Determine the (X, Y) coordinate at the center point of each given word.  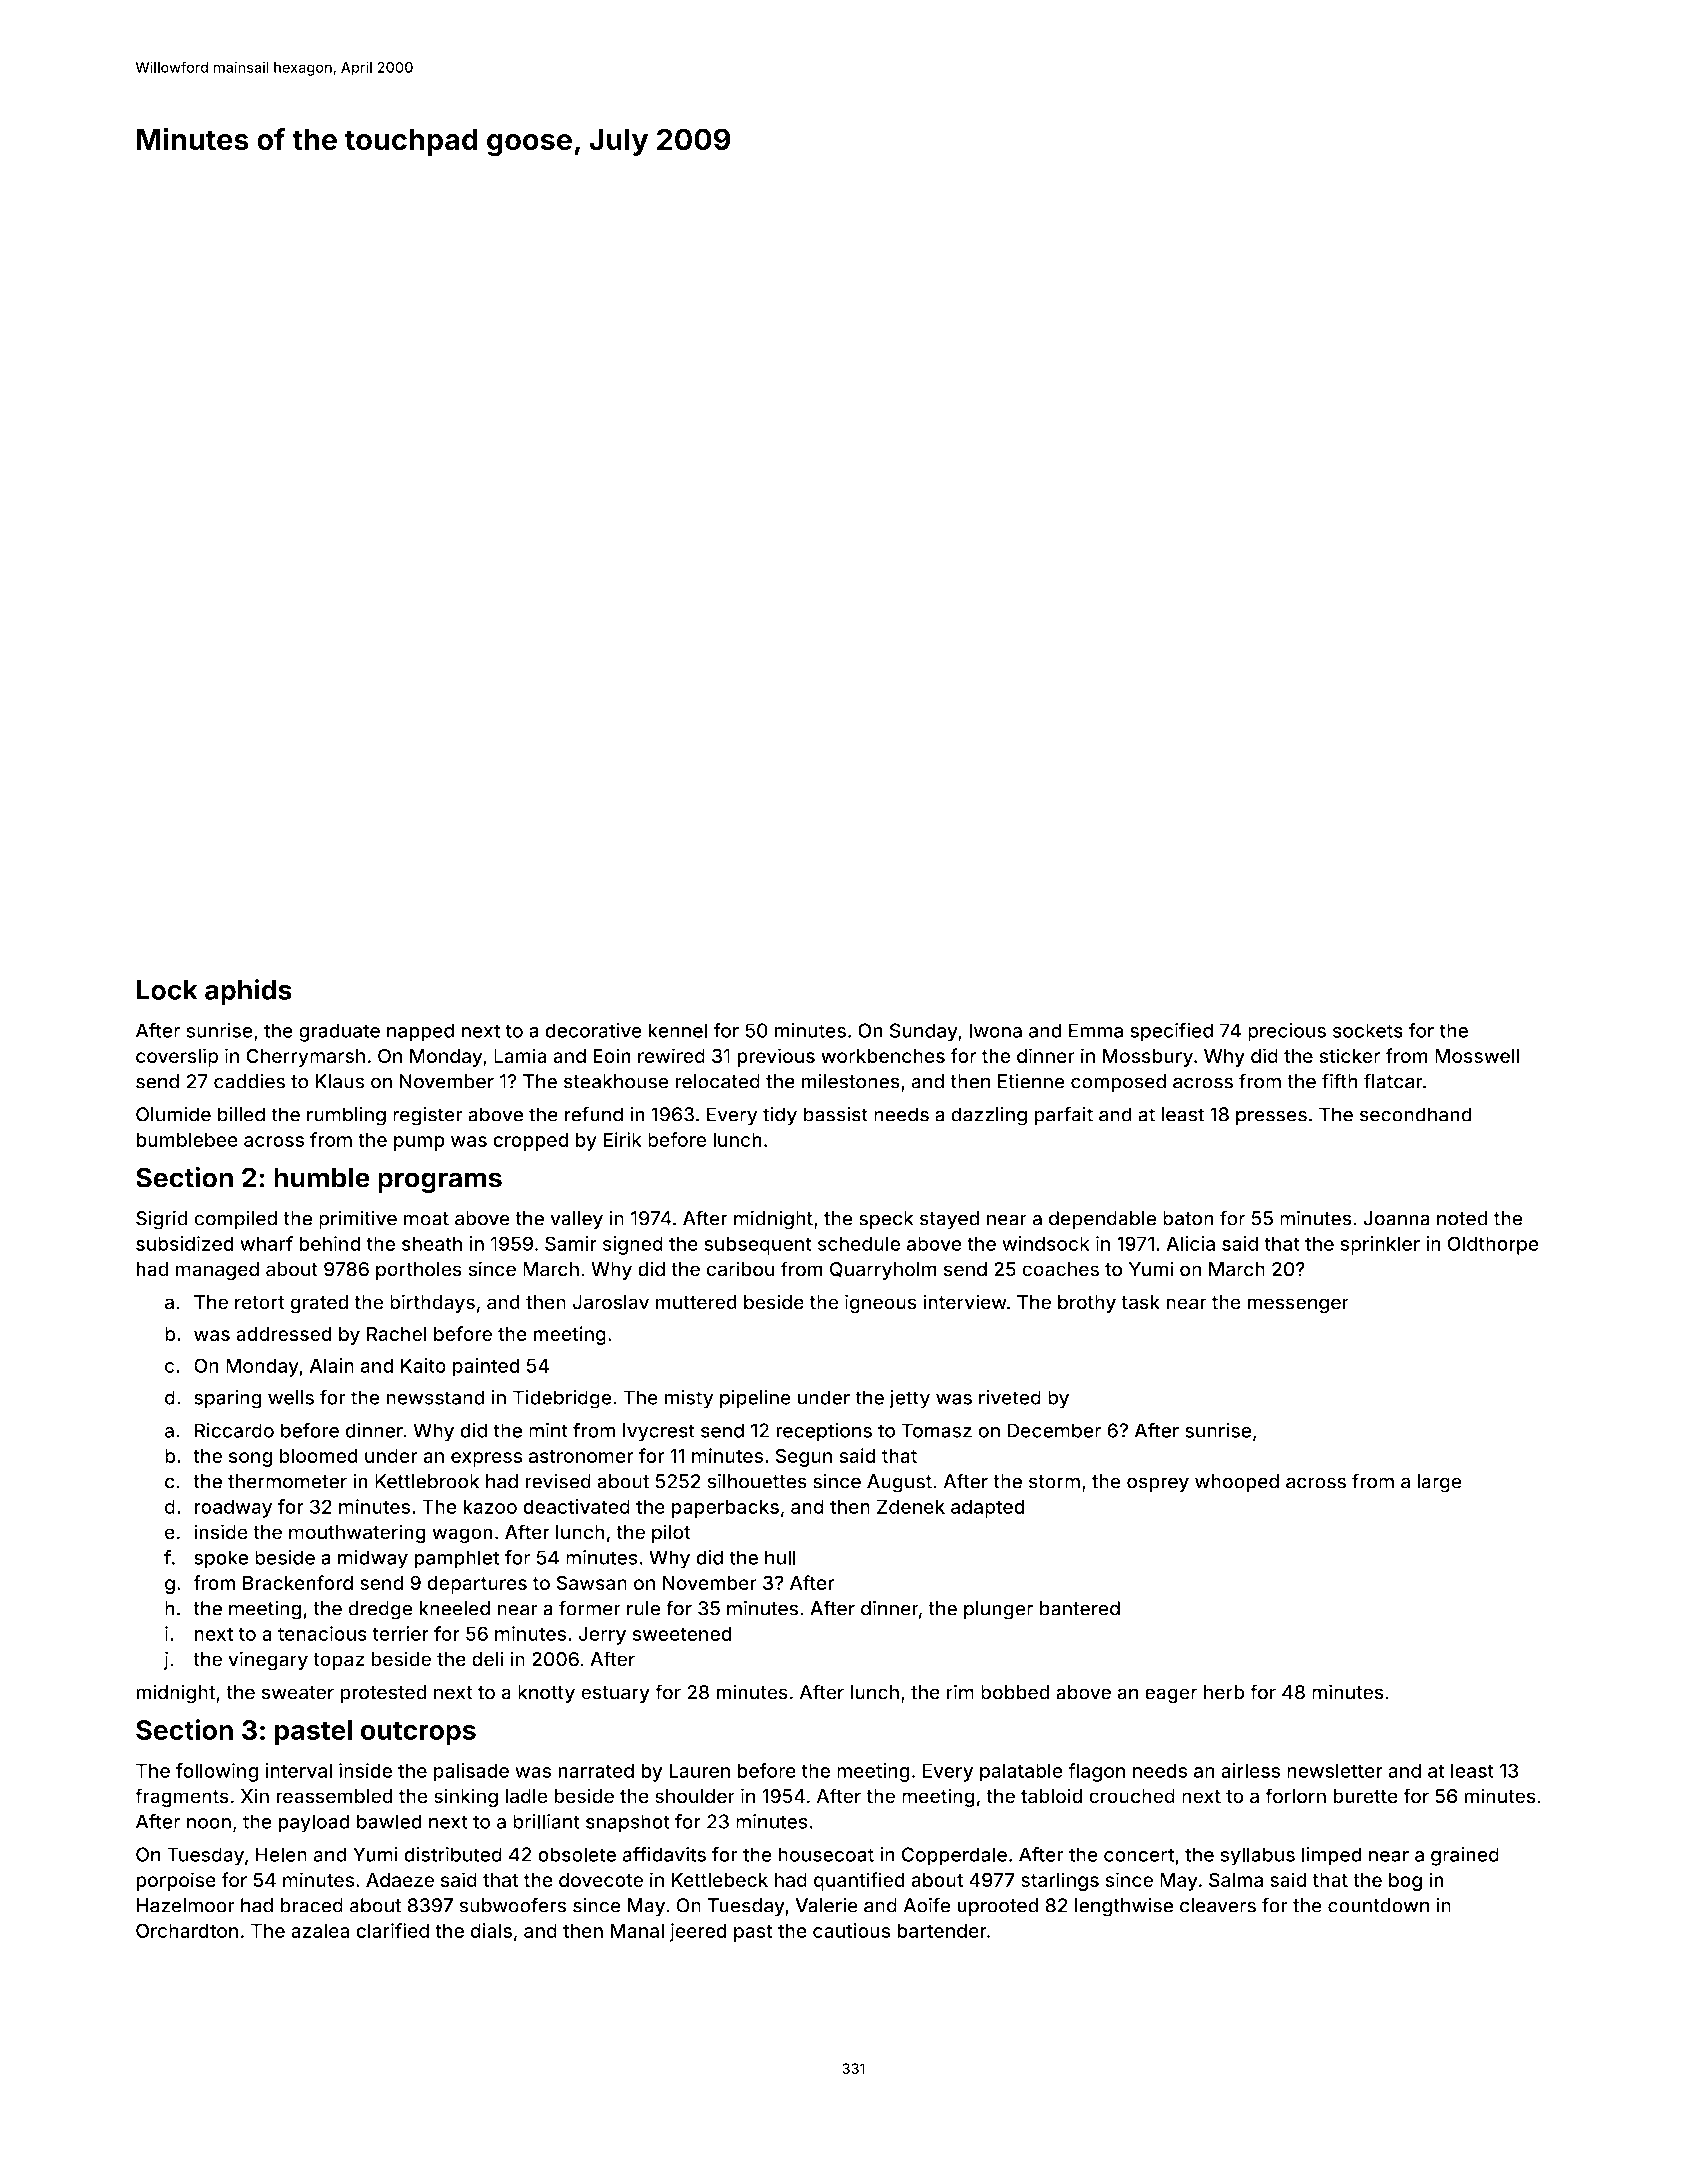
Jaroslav (611, 1302)
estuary (615, 1695)
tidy (780, 1116)
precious (1287, 1032)
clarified (392, 1930)
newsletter (1335, 1770)
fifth (1340, 1081)
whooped (1237, 1483)
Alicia (1190, 1243)
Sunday (924, 1032)
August (899, 1483)
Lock (167, 990)
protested (383, 1694)
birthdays (432, 1303)
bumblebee (187, 1139)
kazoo (490, 1506)
